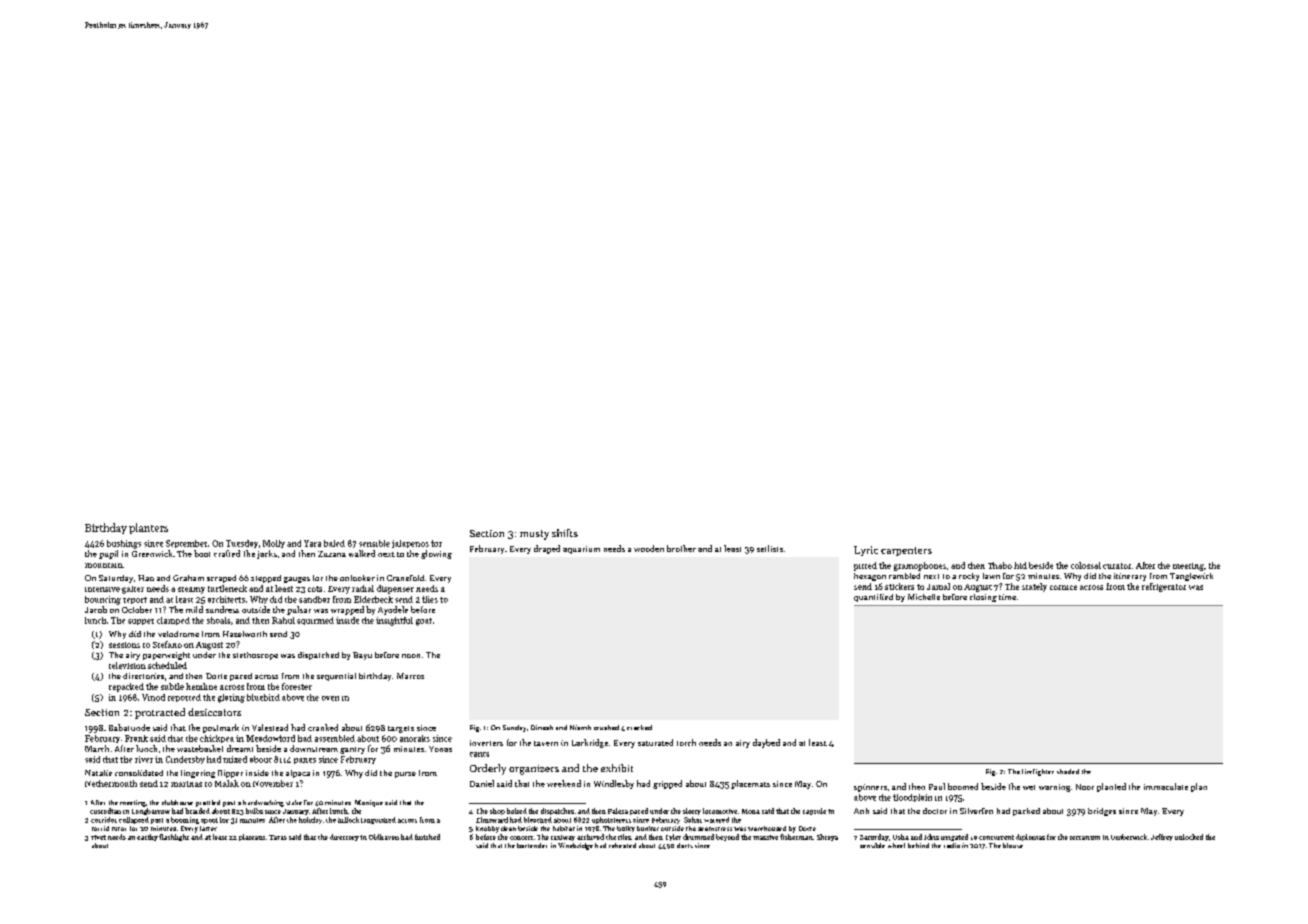 The width and height of the document is (1308, 924). What do you see at coordinates (1162, 837) in the document?
I see `Jeffrey` at bounding box center [1162, 837].
